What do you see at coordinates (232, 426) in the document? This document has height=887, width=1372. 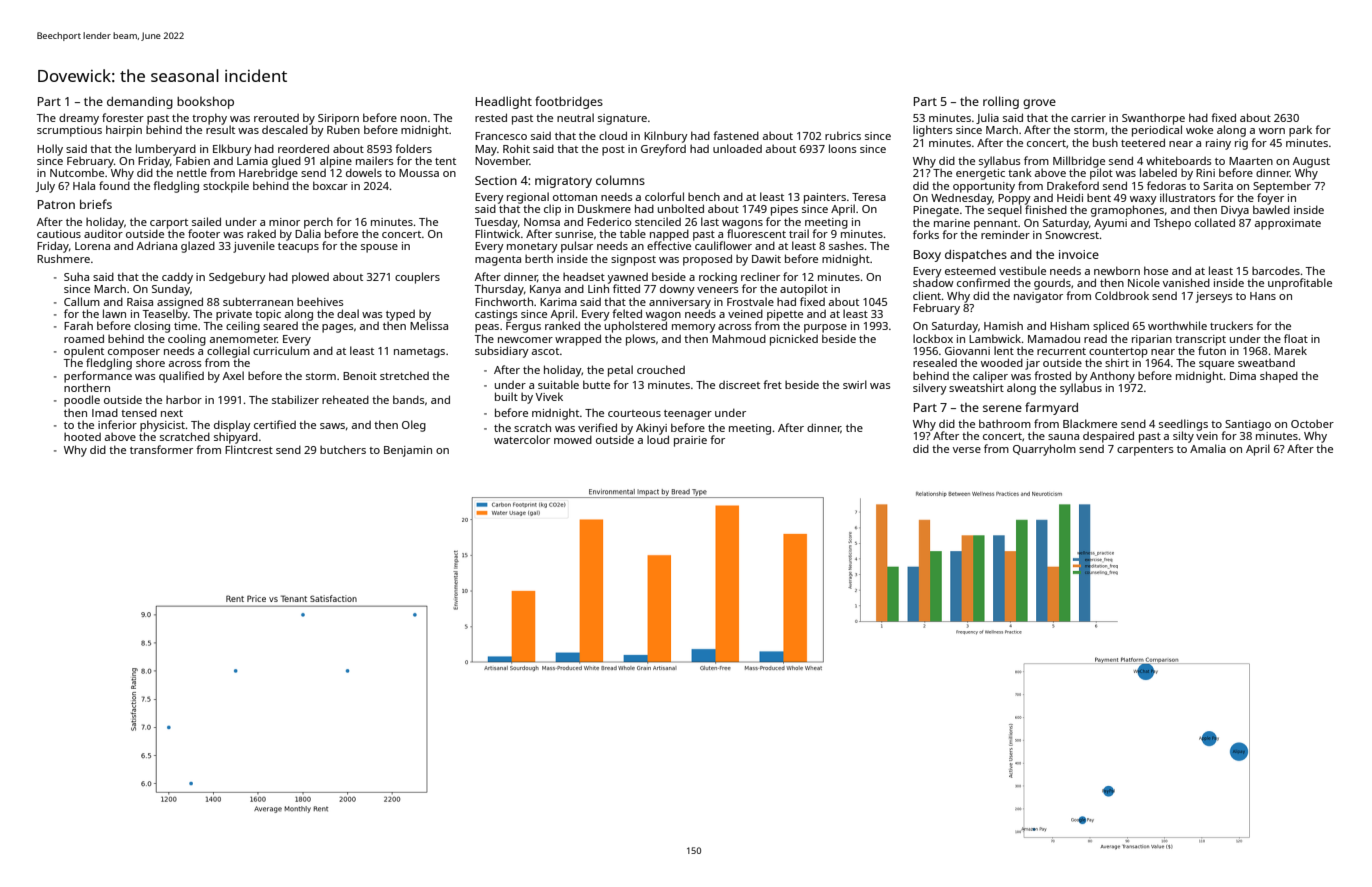 I see `display` at bounding box center [232, 426].
